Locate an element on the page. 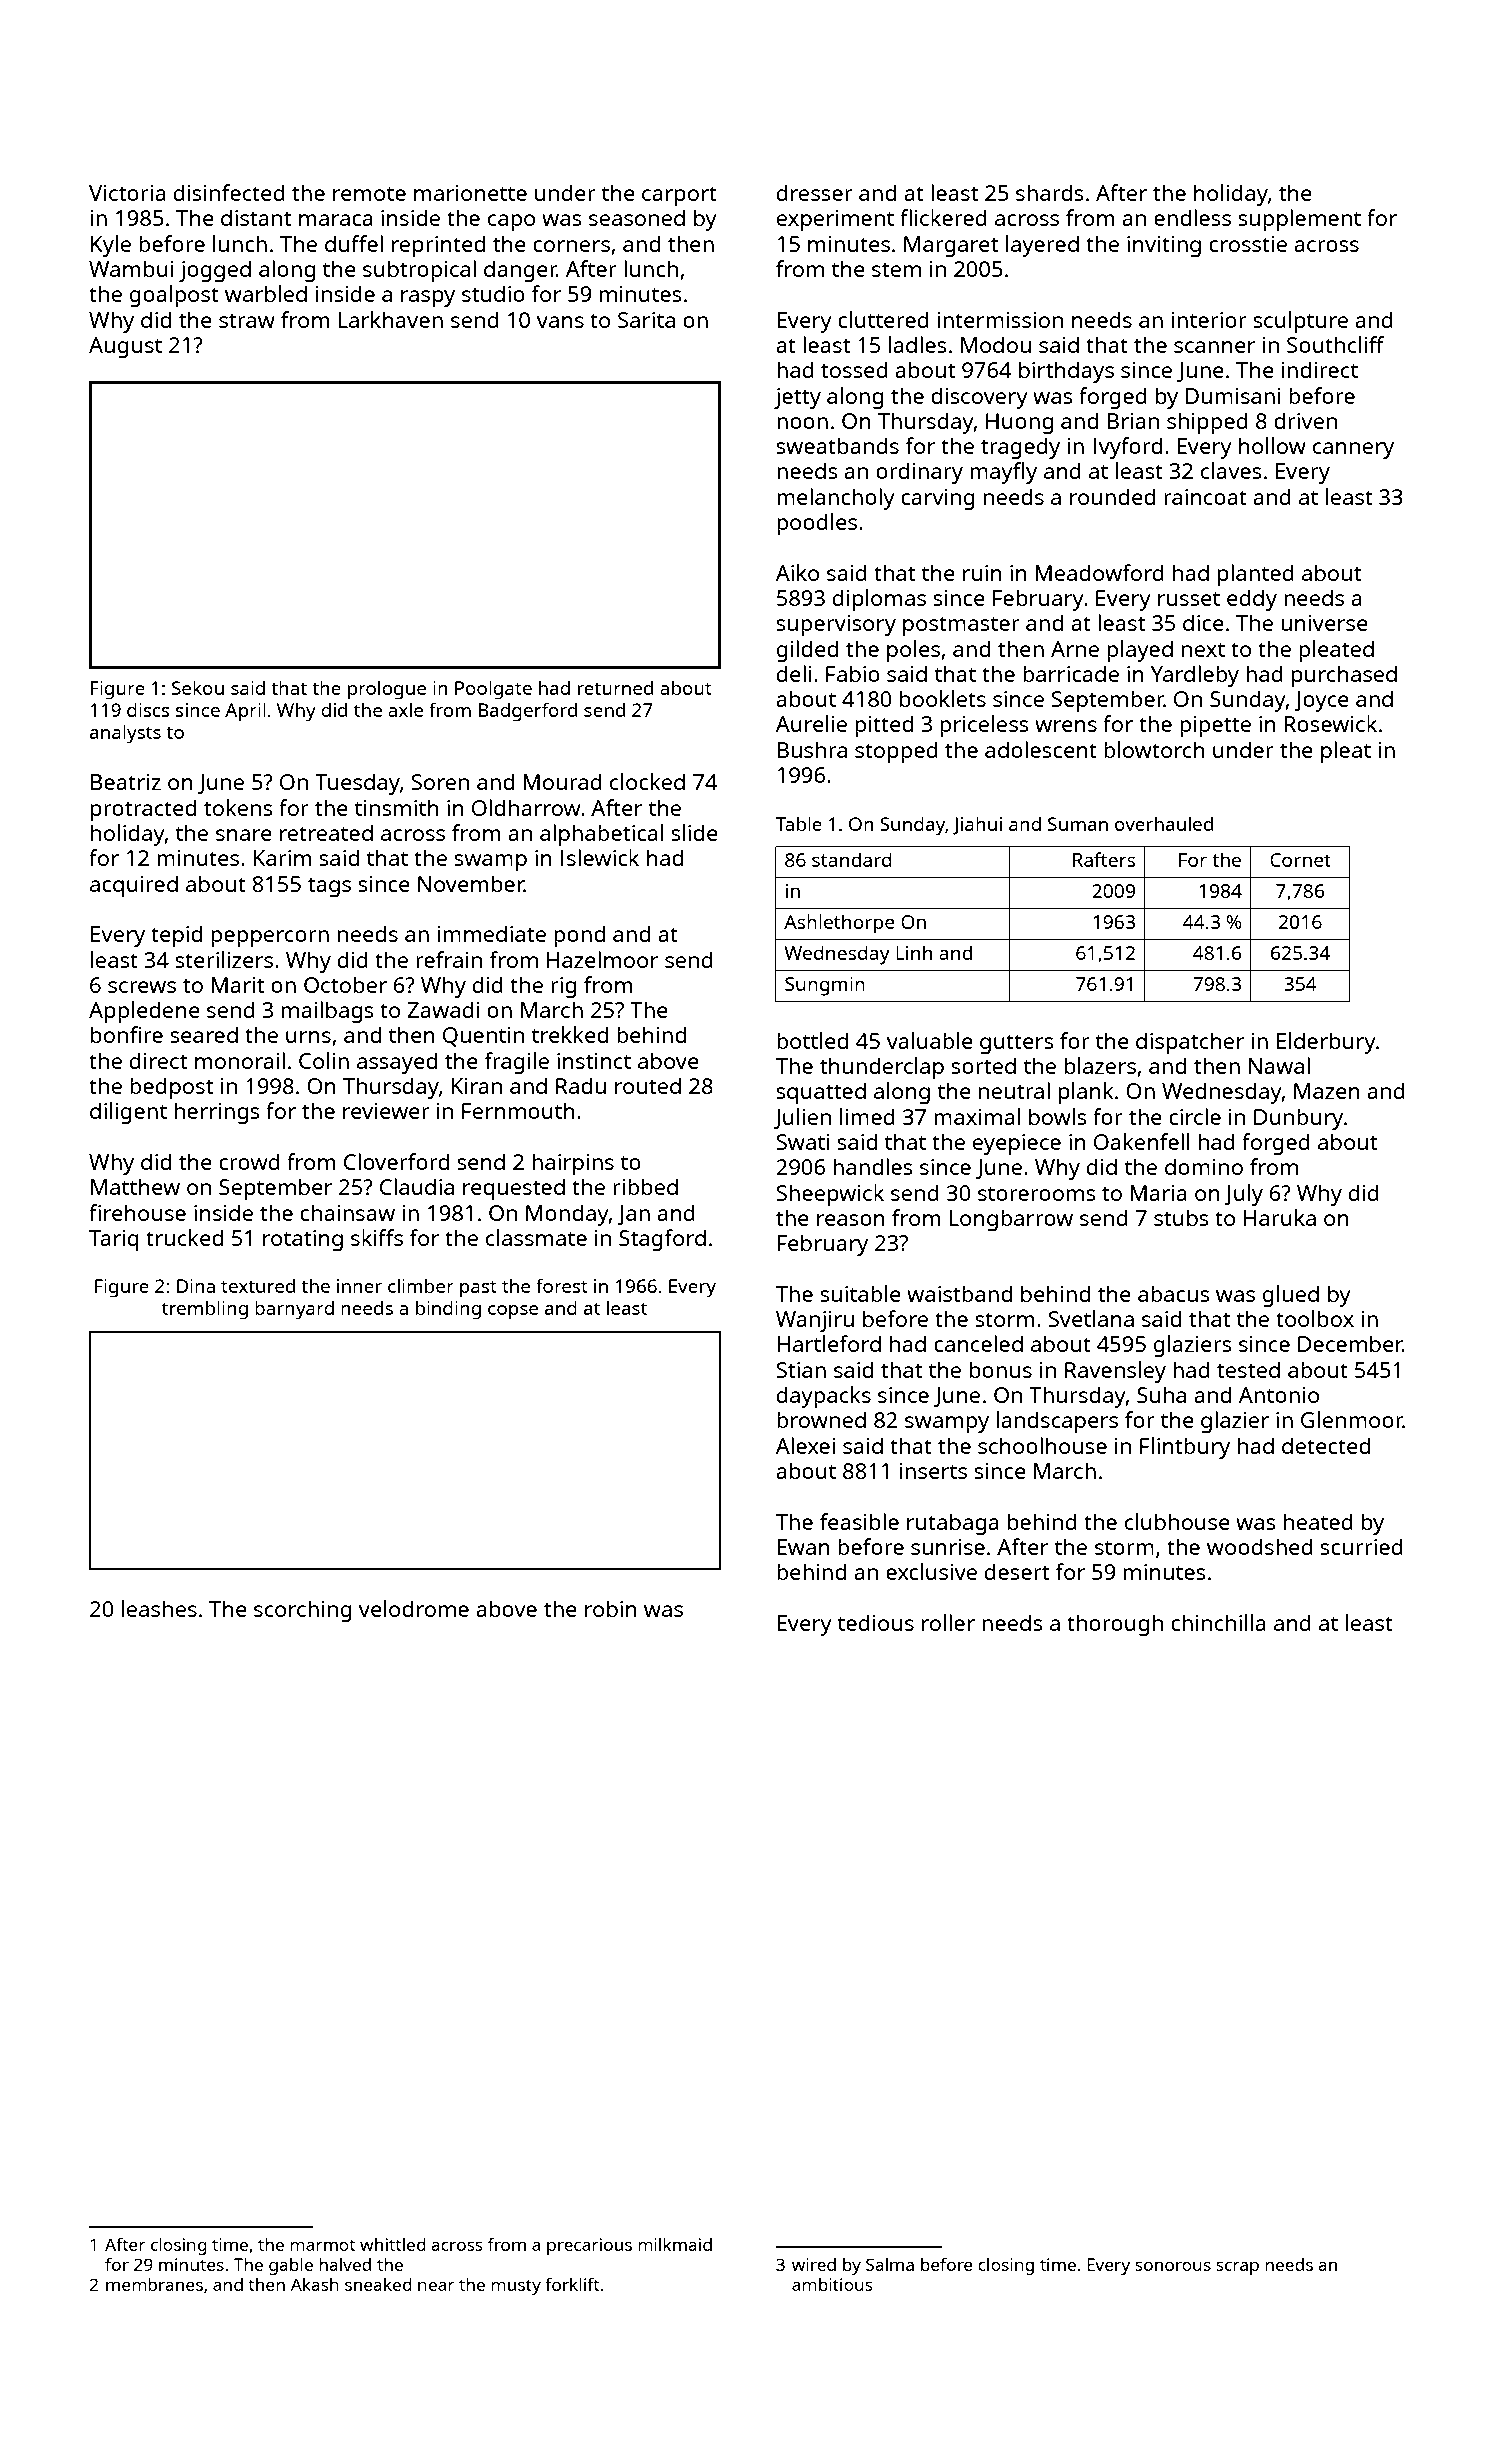 The height and width of the document is (2464, 1496). endless is located at coordinates (1192, 217).
